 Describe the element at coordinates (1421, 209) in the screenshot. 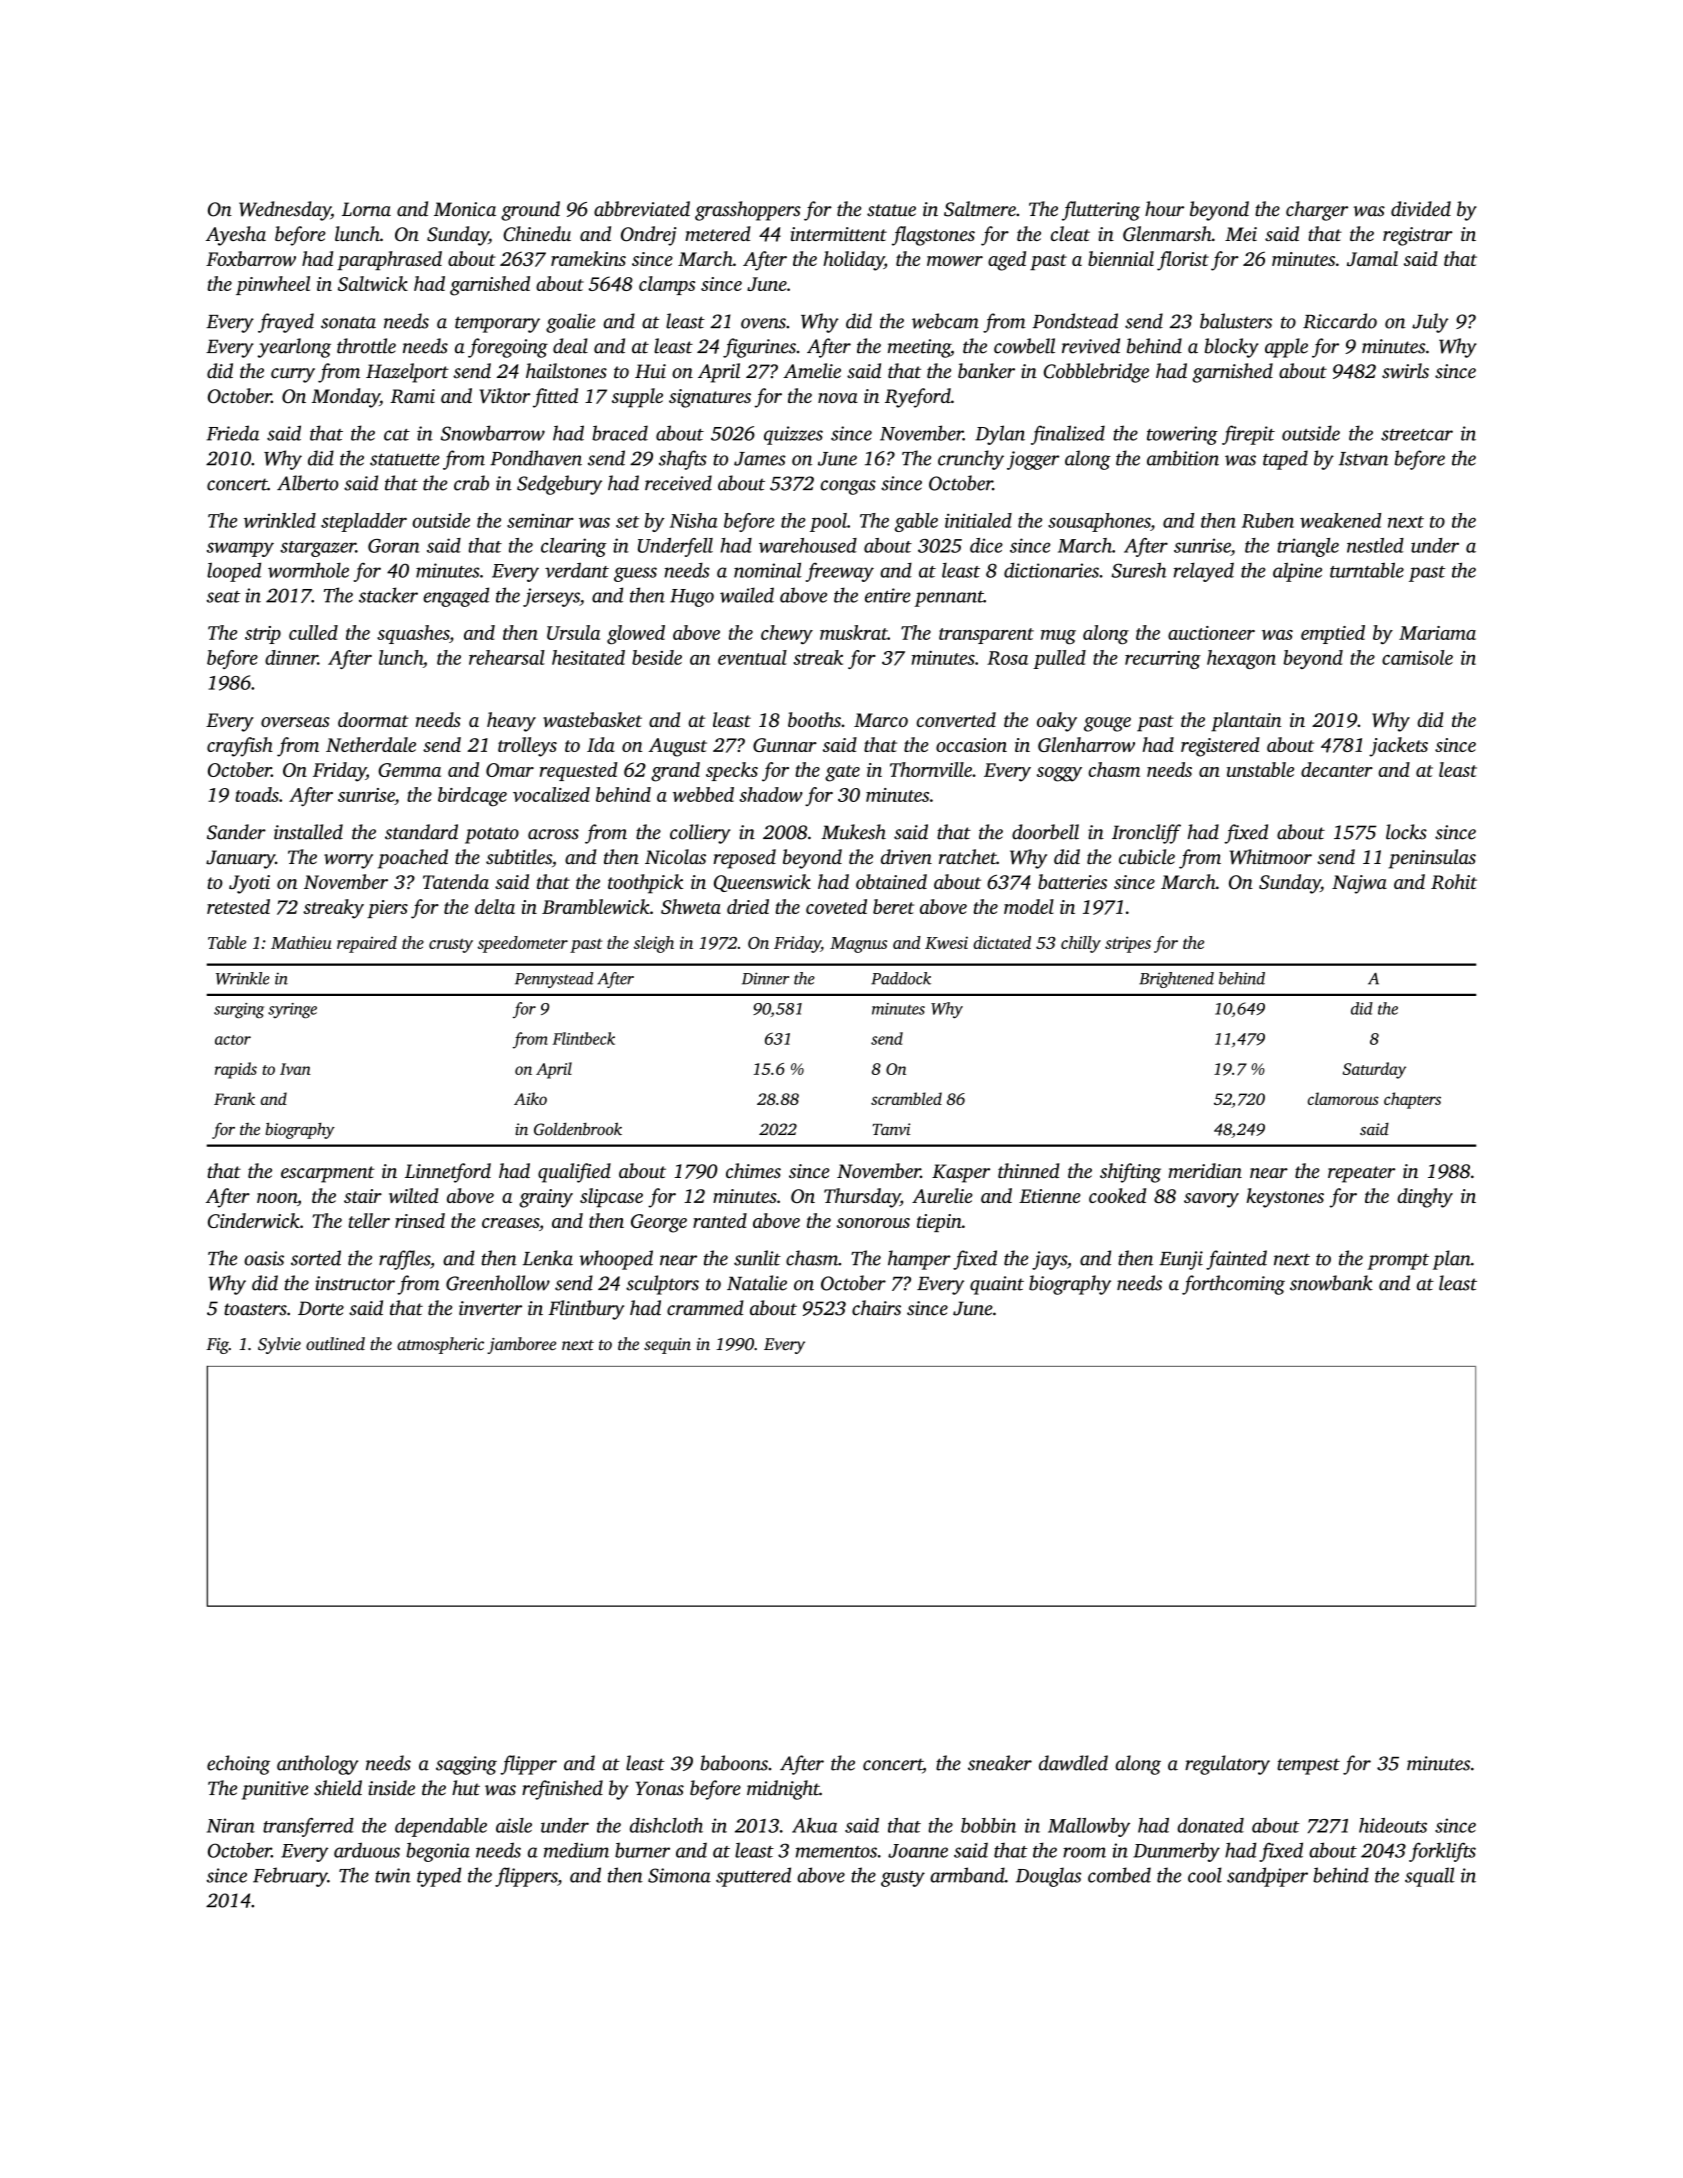

I see `divided` at that location.
